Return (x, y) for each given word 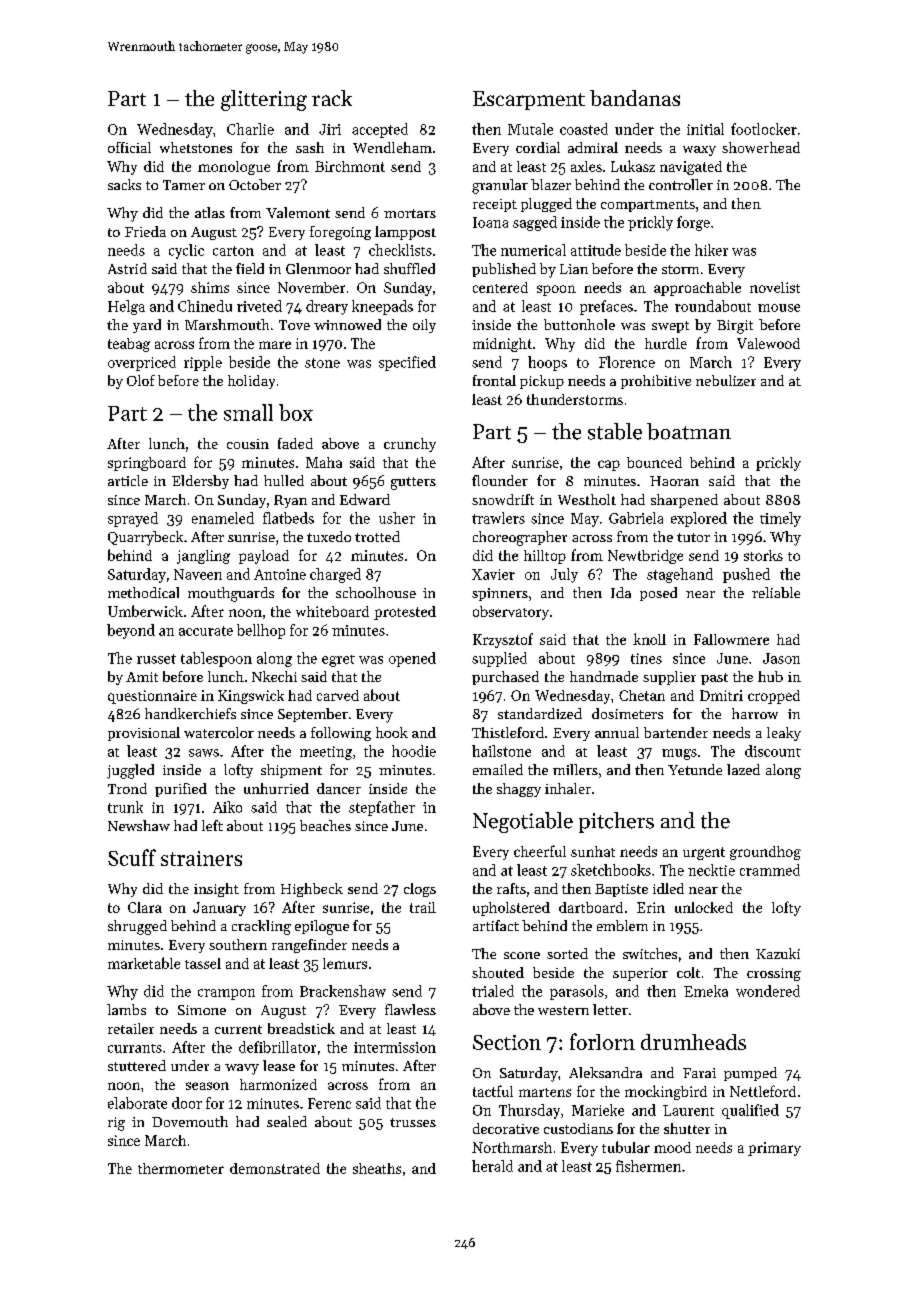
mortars (410, 213)
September (313, 715)
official (129, 147)
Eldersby (200, 482)
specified (407, 363)
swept (670, 327)
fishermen (648, 1166)
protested (405, 613)
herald (492, 1166)
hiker (711, 250)
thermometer (181, 1168)
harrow (755, 713)
